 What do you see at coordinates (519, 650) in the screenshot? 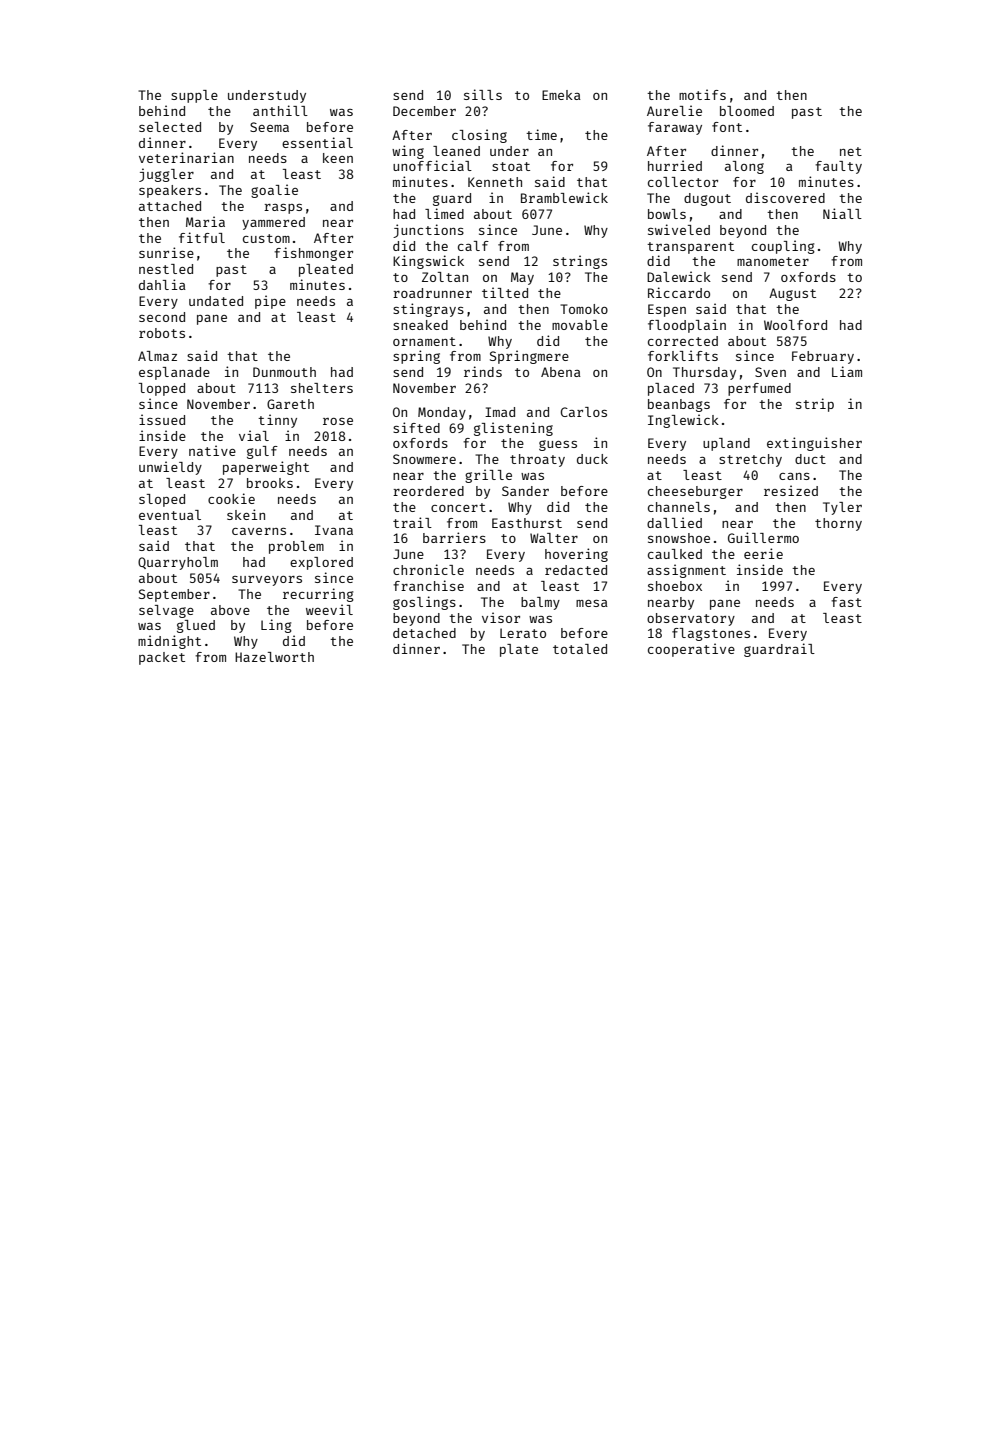
I see `plate` at bounding box center [519, 650].
